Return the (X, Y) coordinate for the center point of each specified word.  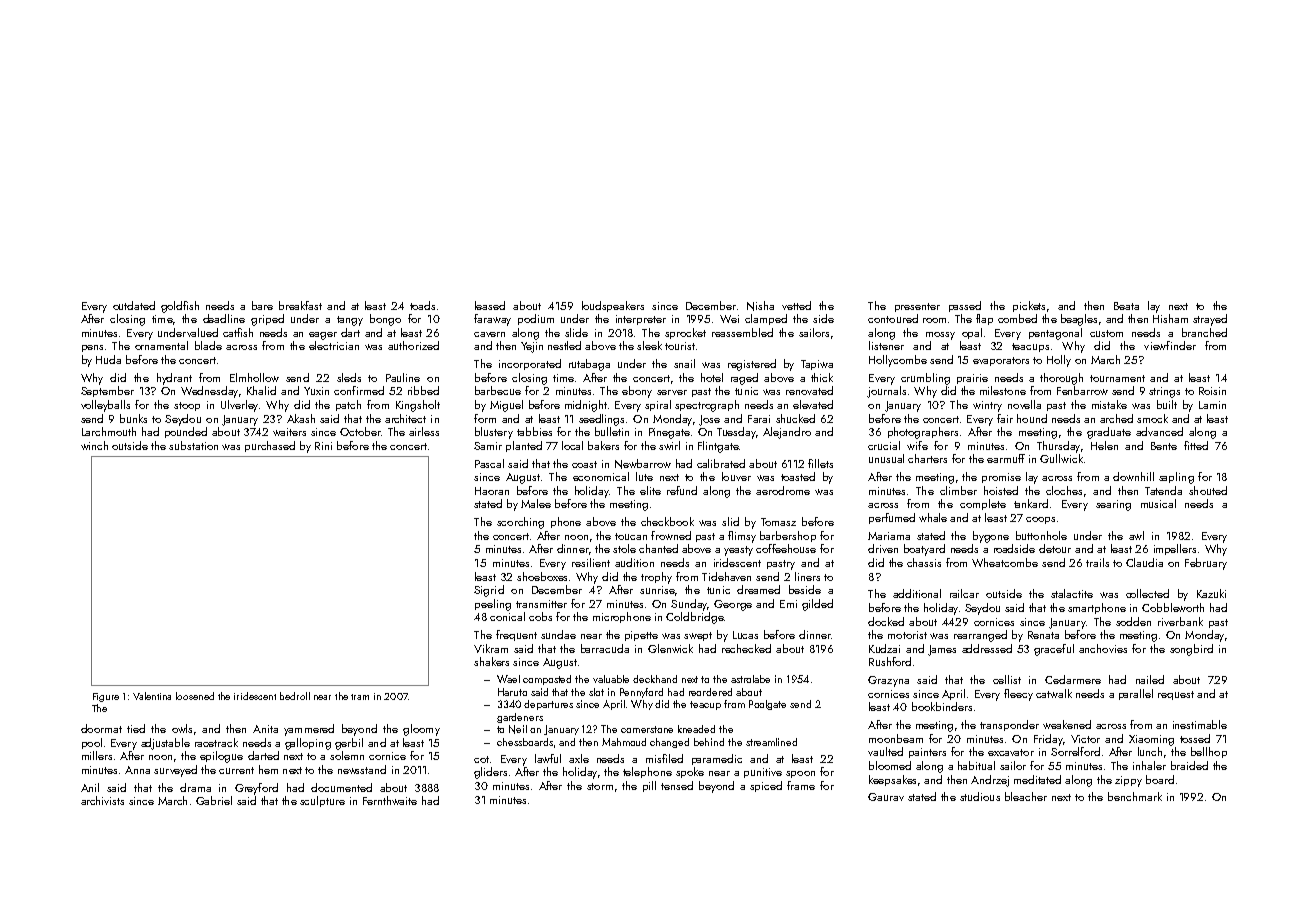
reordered (710, 692)
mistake (1109, 404)
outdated (134, 305)
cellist (1007, 679)
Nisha (760, 306)
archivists (102, 800)
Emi (788, 604)
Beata (1126, 306)
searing (1113, 505)
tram (360, 697)
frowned (671, 535)
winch (94, 445)
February (1206, 564)
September (107, 391)
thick (822, 377)
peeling (493, 605)
